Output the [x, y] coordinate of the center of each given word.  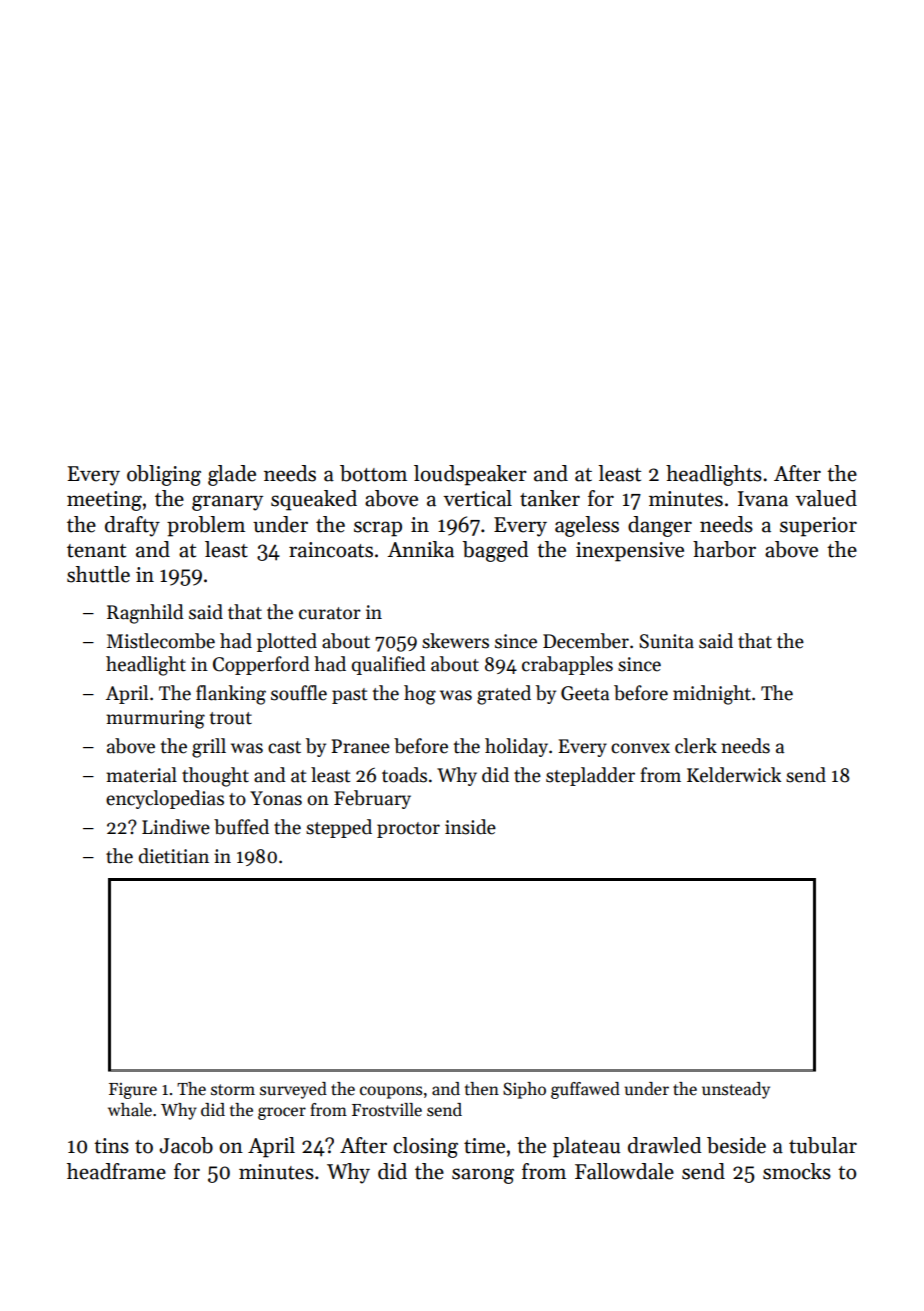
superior [818, 527]
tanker [550, 498]
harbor [724, 549]
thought [215, 777]
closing [425, 1147]
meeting [104, 501]
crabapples [567, 665]
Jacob [186, 1145]
